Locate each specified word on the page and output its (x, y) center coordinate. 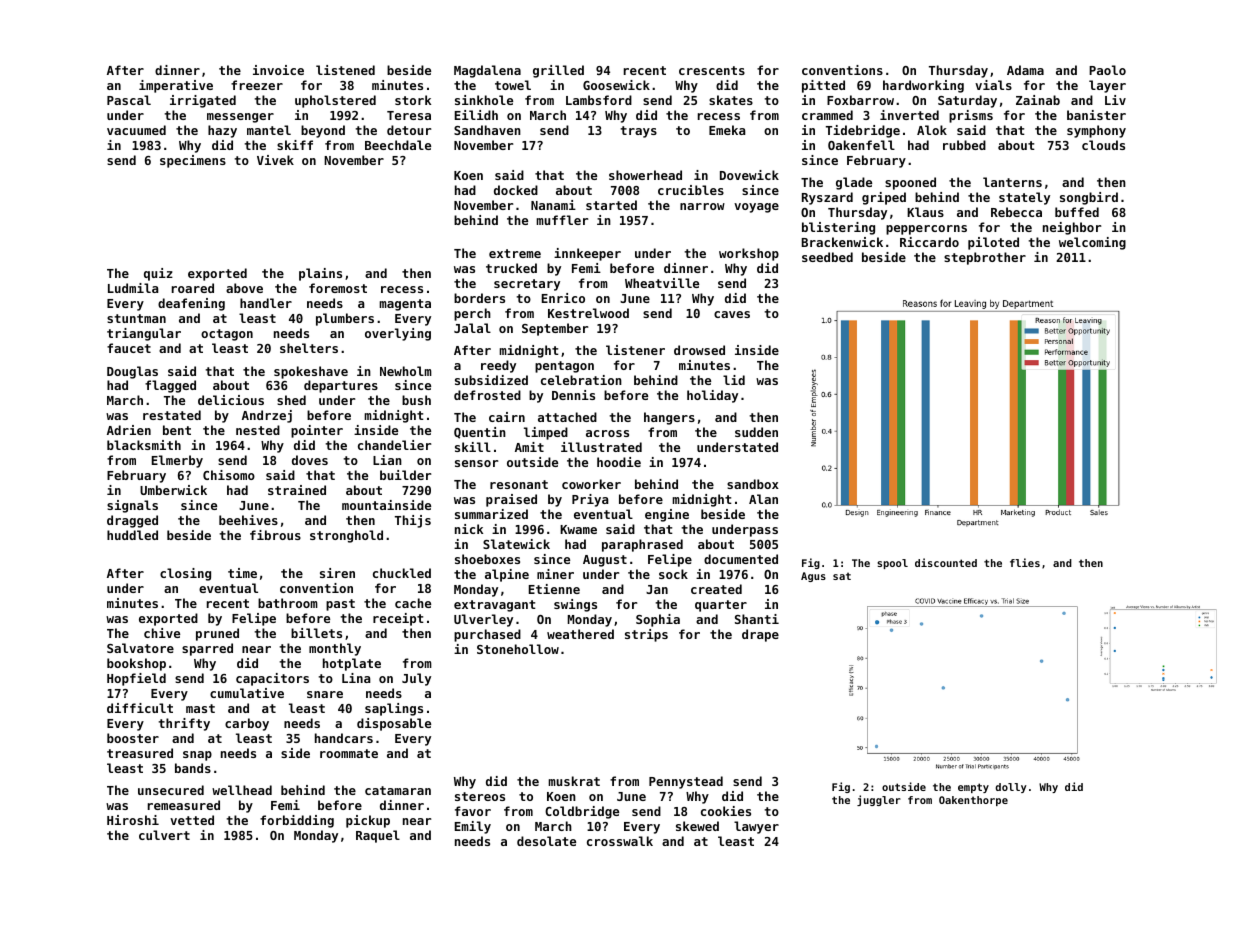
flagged (170, 386)
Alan (763, 499)
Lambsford (599, 100)
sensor (476, 463)
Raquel (378, 836)
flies (1025, 562)
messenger (240, 118)
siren (337, 573)
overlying (398, 334)
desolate (546, 841)
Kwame (578, 529)
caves (732, 314)
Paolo (1107, 70)
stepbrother (985, 258)
